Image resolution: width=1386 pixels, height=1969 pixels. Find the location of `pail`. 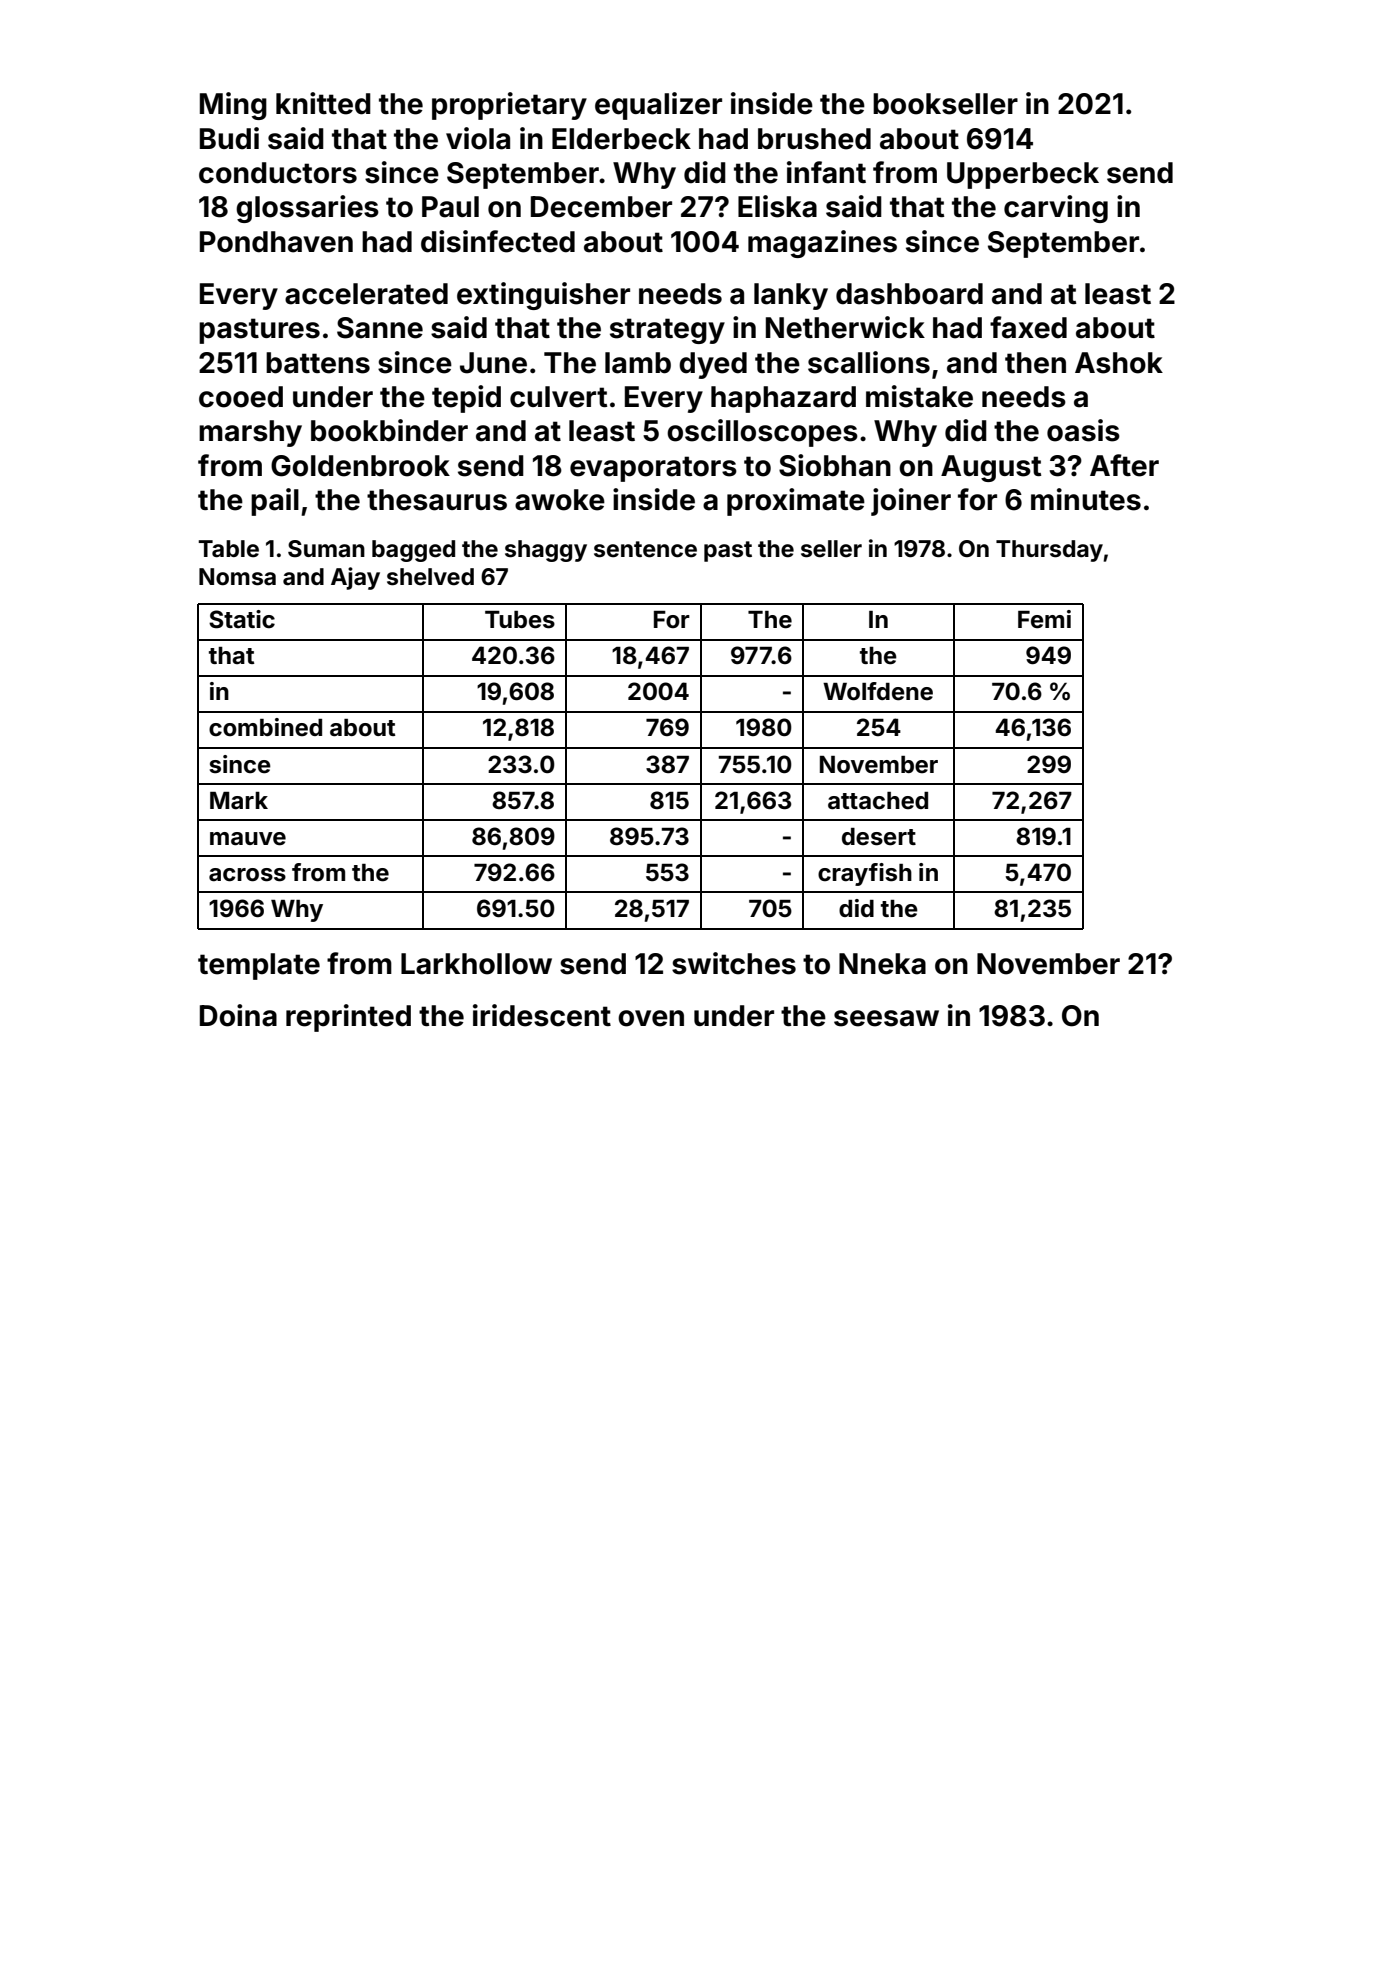

pail is located at coordinates (275, 502).
